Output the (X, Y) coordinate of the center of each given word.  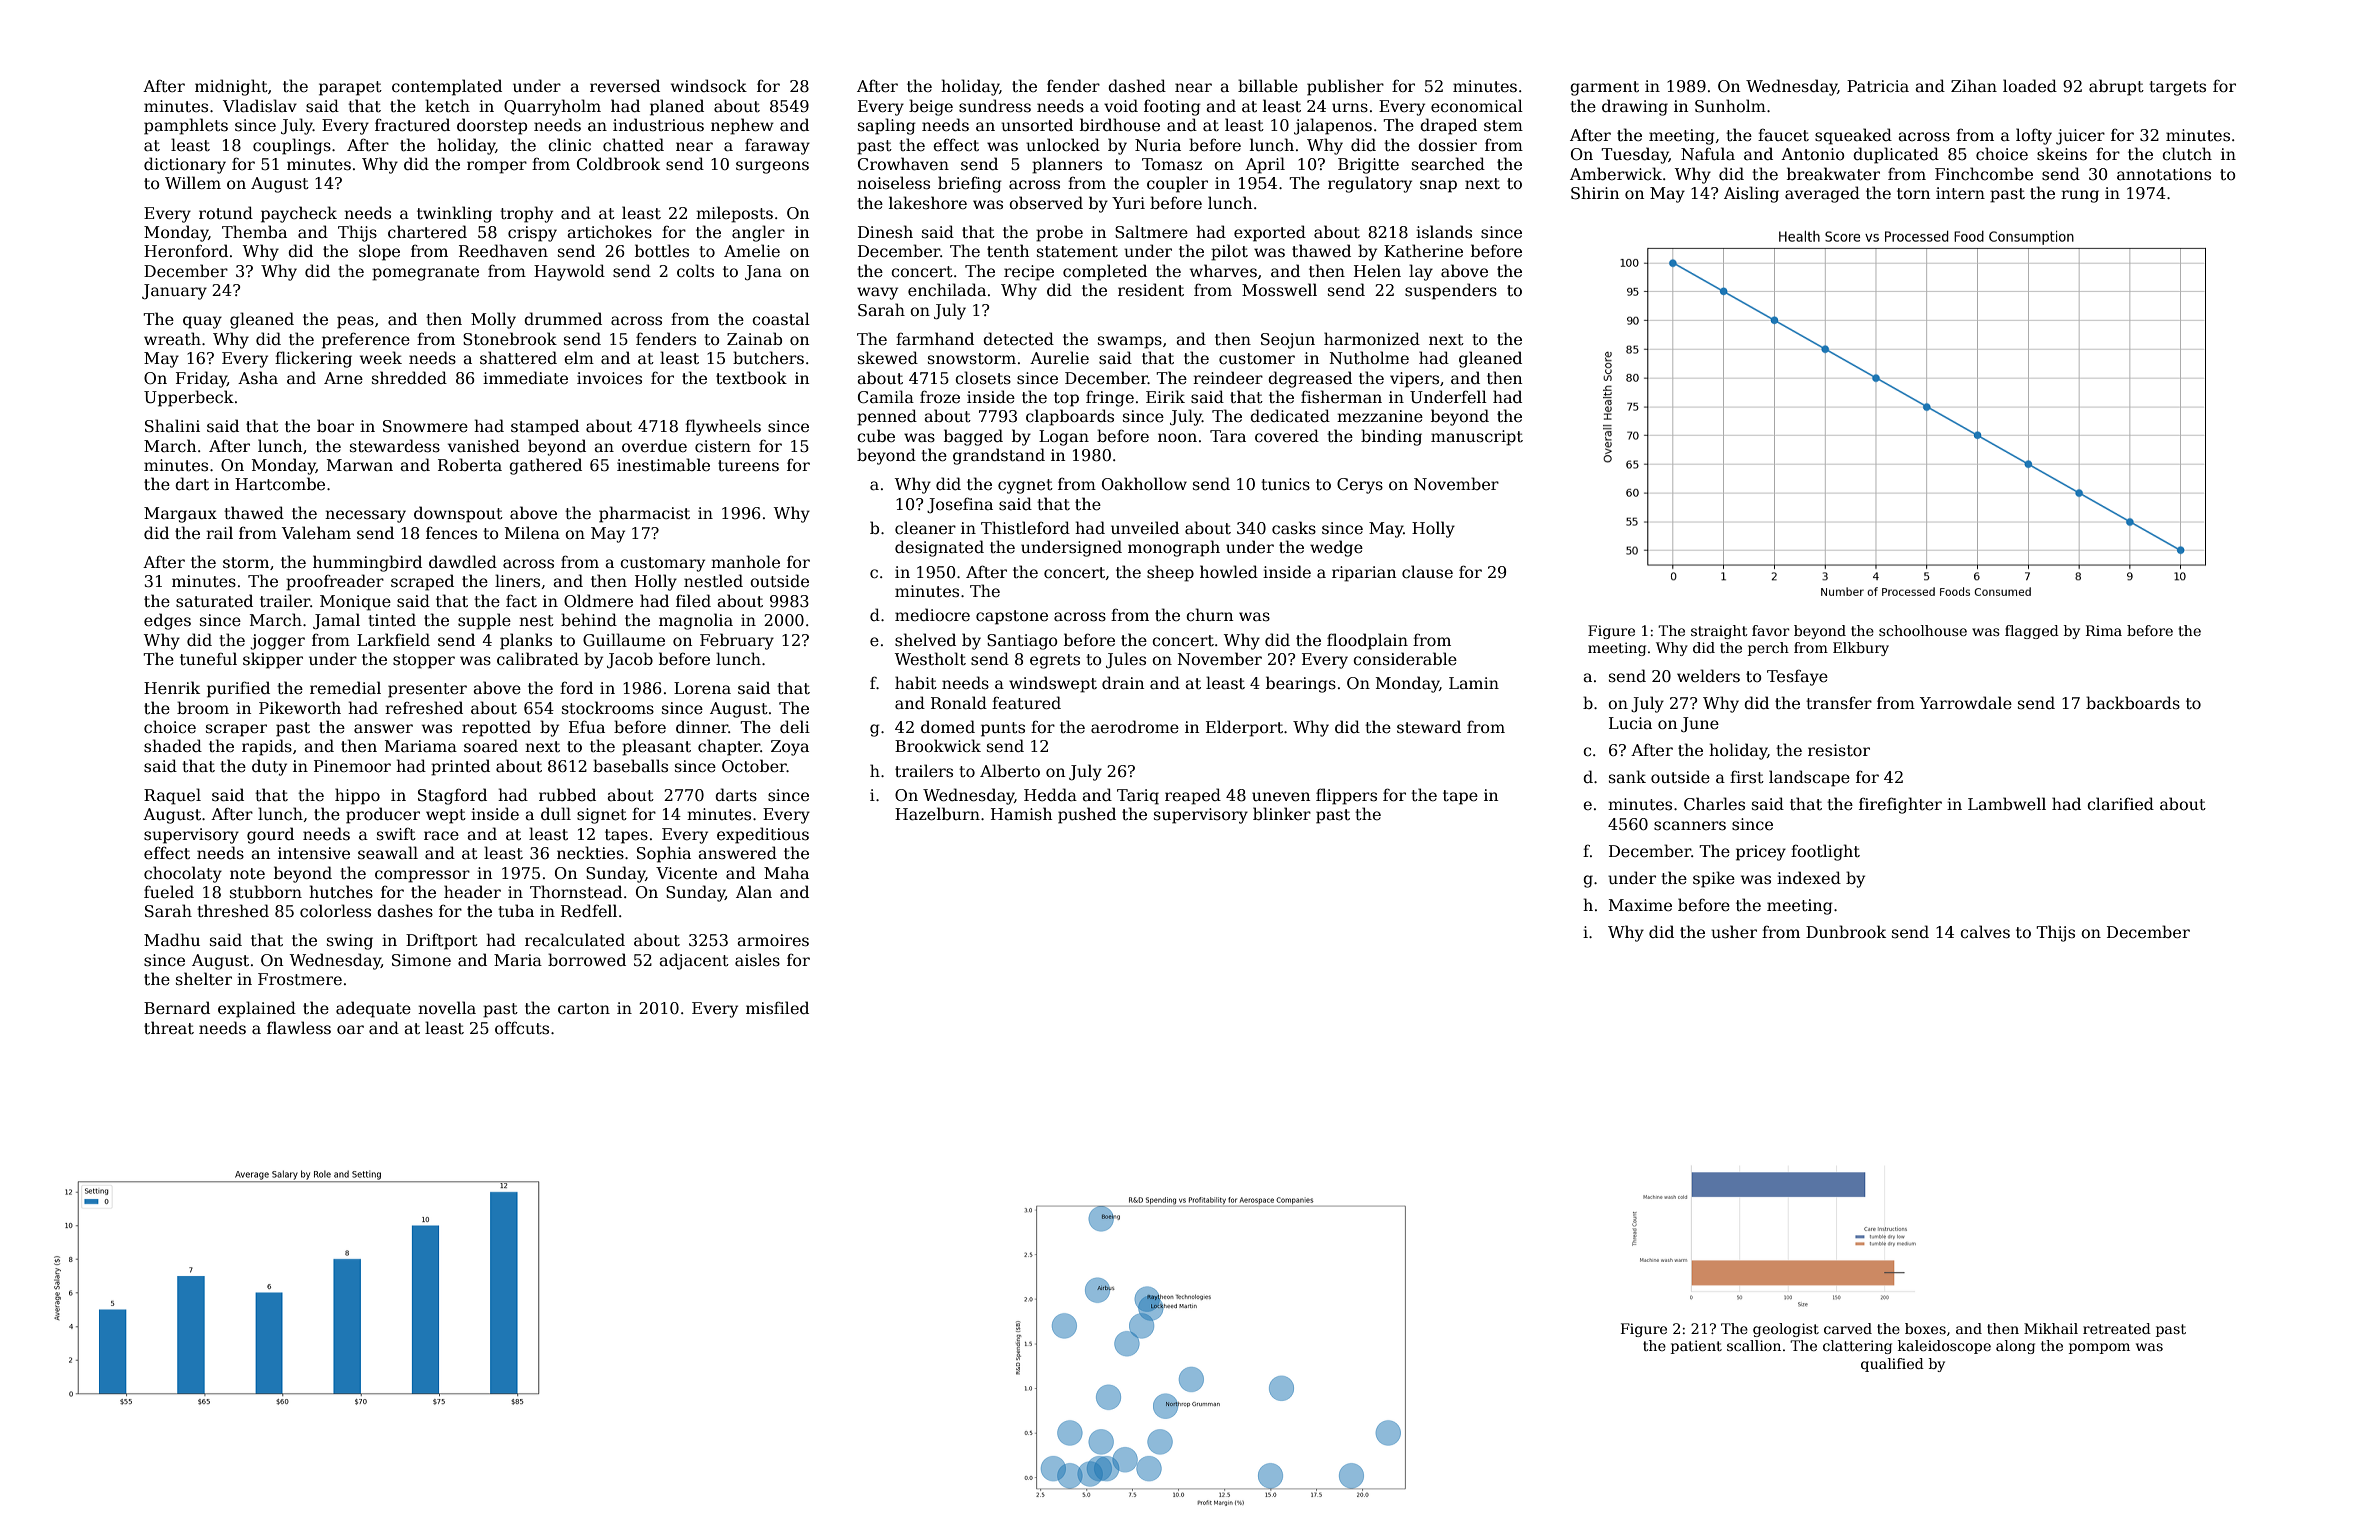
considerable (1405, 659)
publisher (1345, 87)
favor (1771, 630)
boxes (1925, 1328)
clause (1427, 572)
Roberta (470, 465)
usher (1734, 932)
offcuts (522, 1027)
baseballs (630, 765)
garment (1604, 88)
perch (1768, 649)
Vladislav (260, 106)
